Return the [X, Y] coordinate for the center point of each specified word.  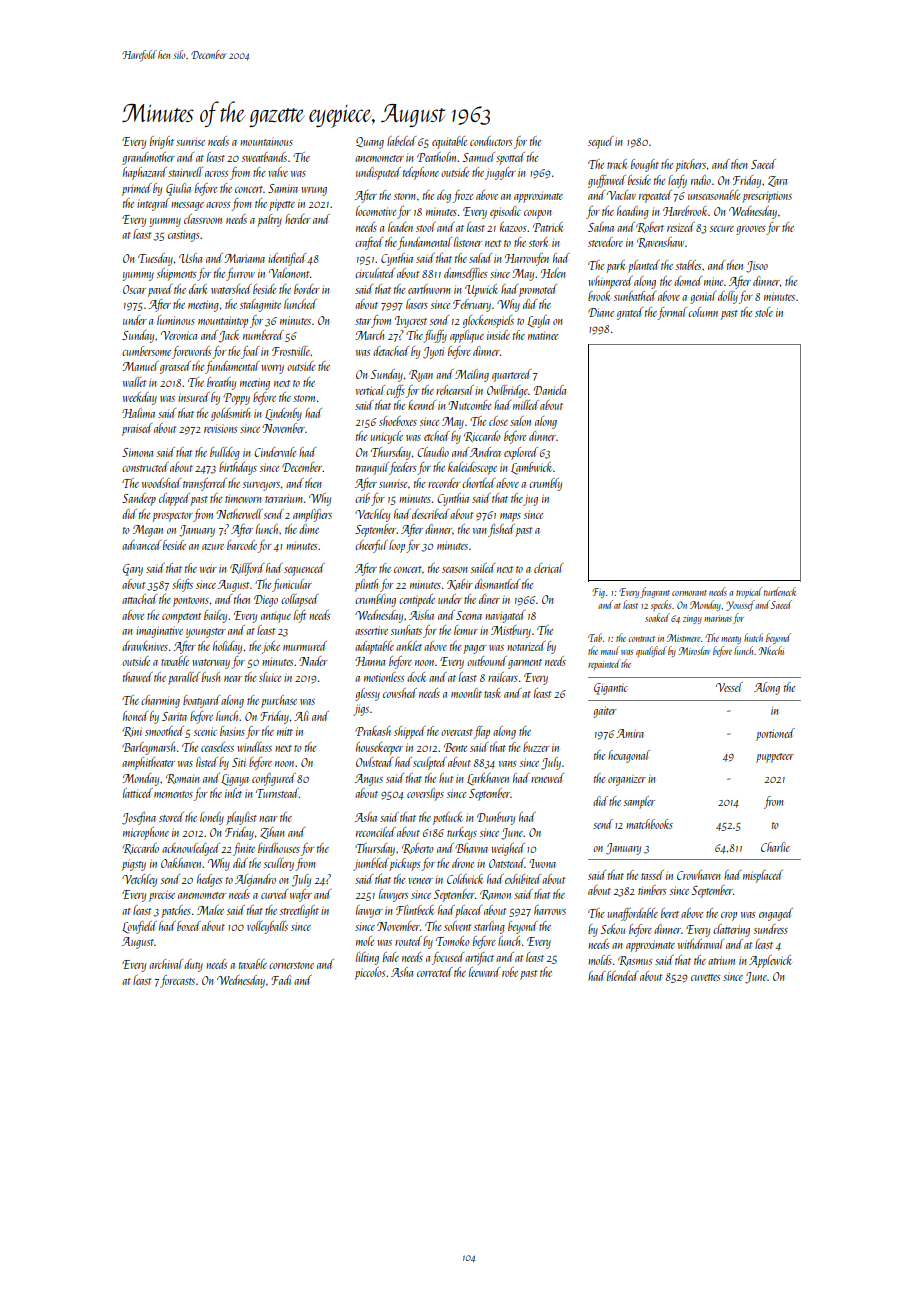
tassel [652, 875]
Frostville [291, 351]
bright [162, 142]
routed [408, 941]
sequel [601, 142]
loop [397, 546]
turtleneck [780, 591]
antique [276, 617]
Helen [553, 273]
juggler [500, 173]
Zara [777, 181]
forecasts [177, 981]
